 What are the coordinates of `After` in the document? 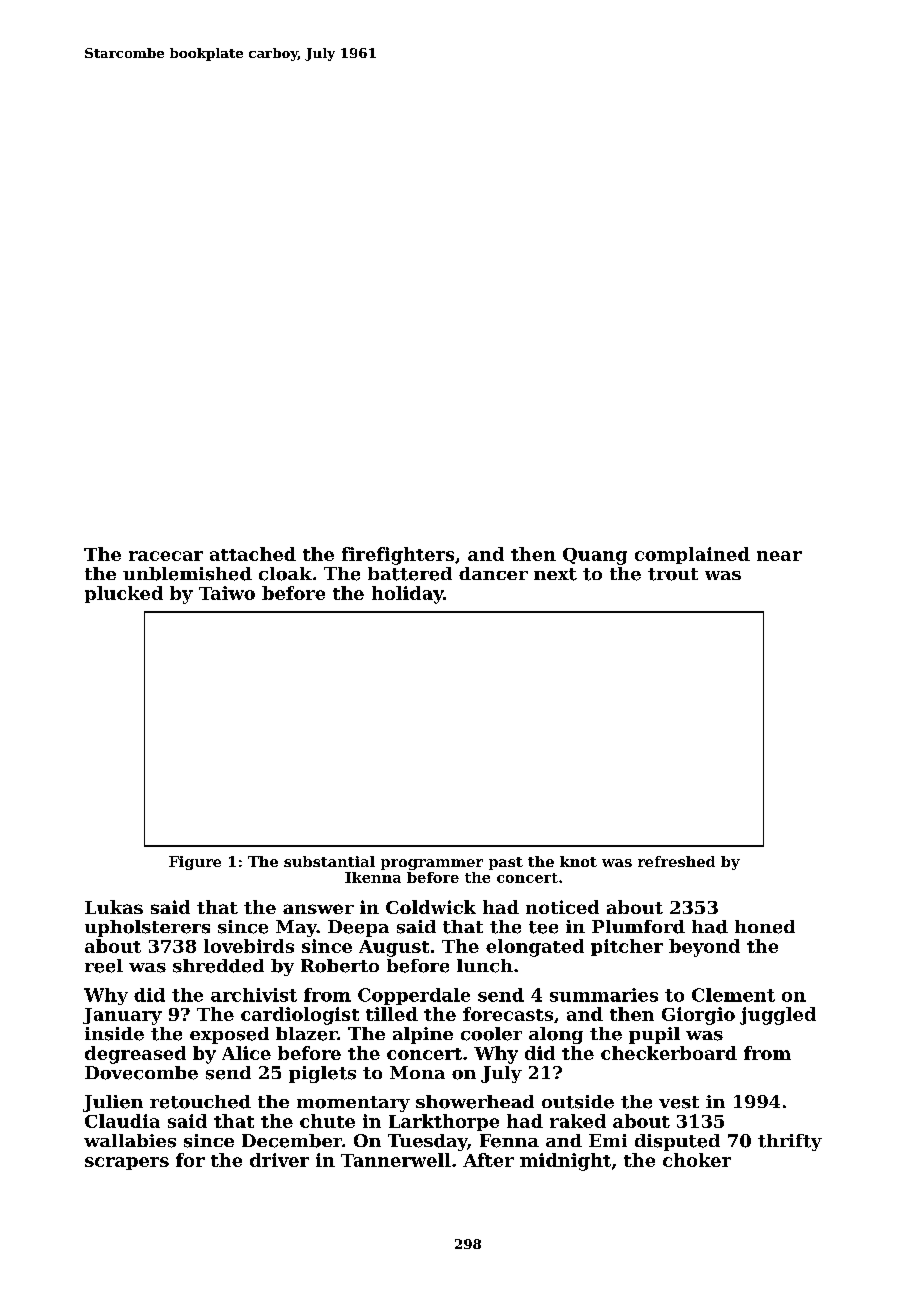 It's located at (488, 1160).
